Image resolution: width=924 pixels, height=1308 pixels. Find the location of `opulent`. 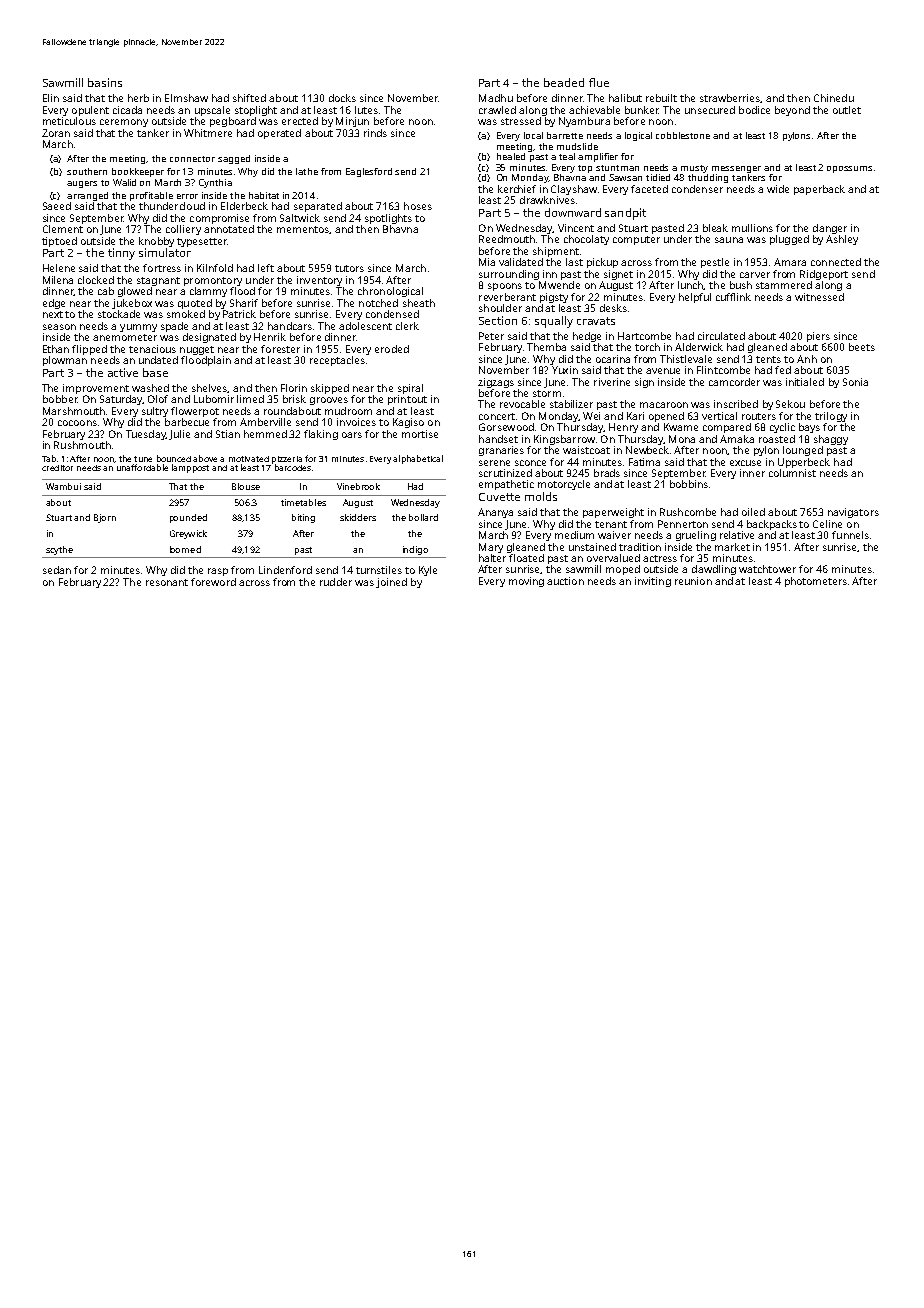

opulent is located at coordinates (90, 111).
